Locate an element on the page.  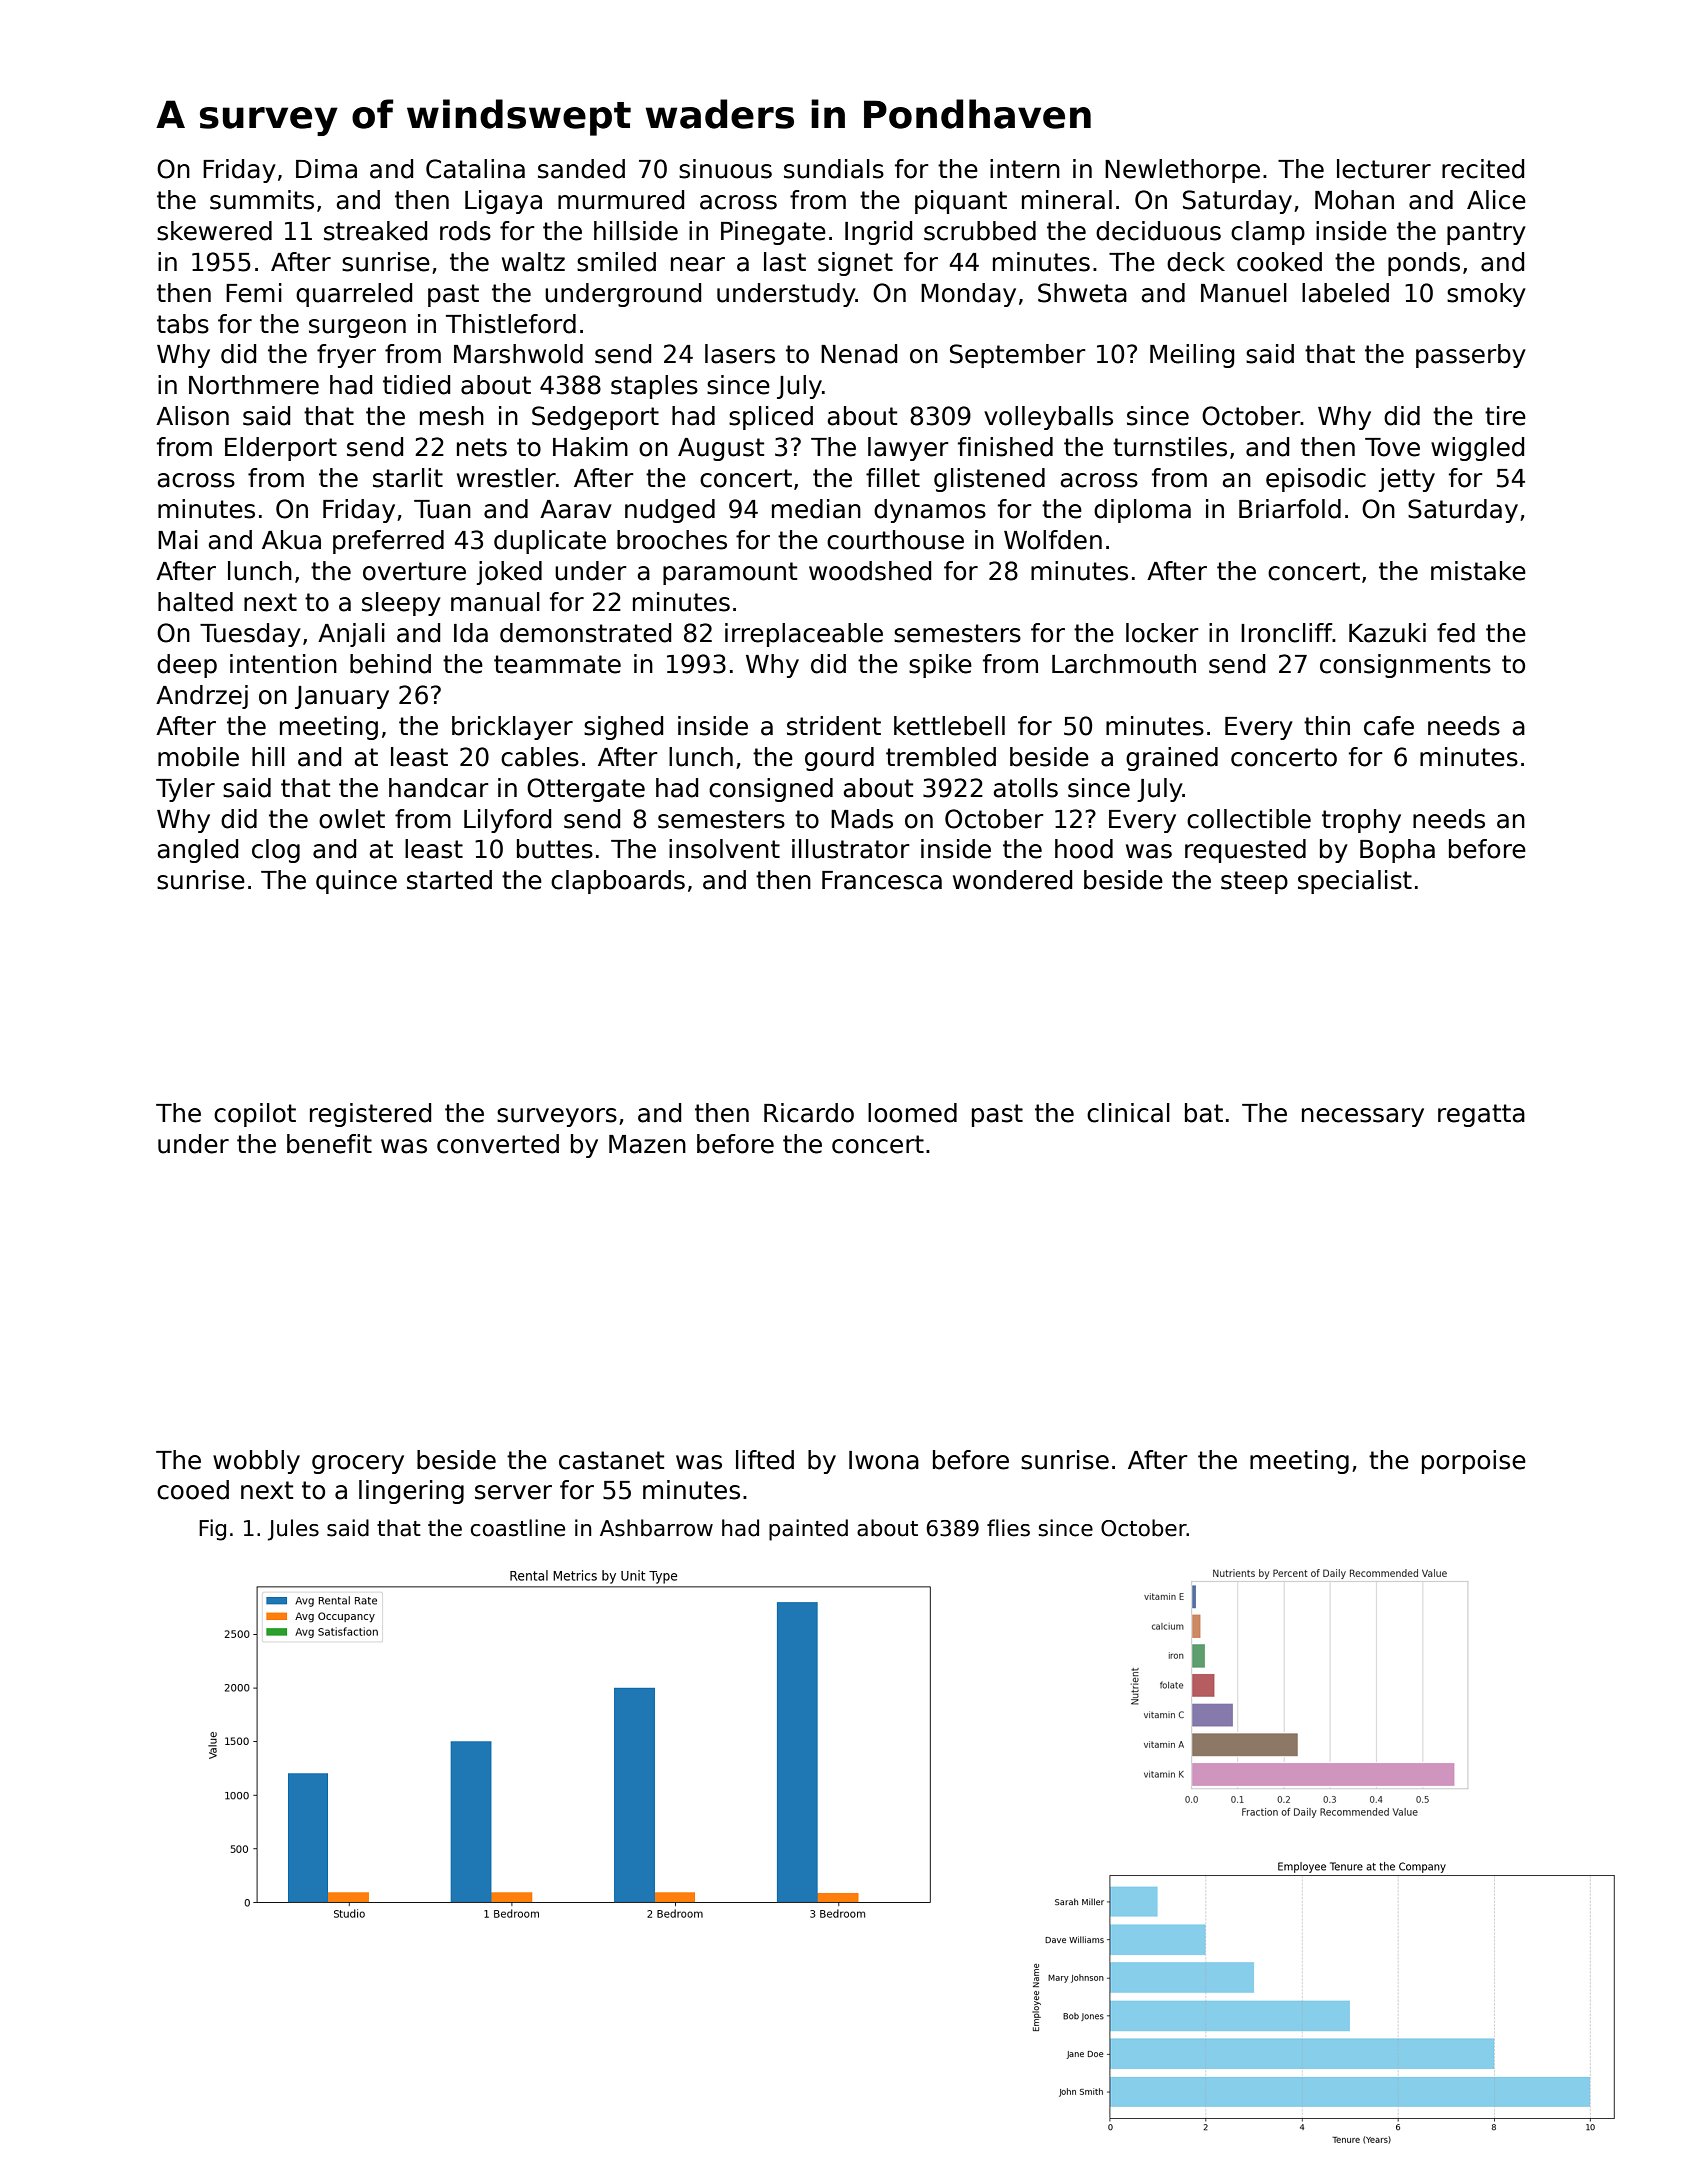
cafe is located at coordinates (1389, 726).
